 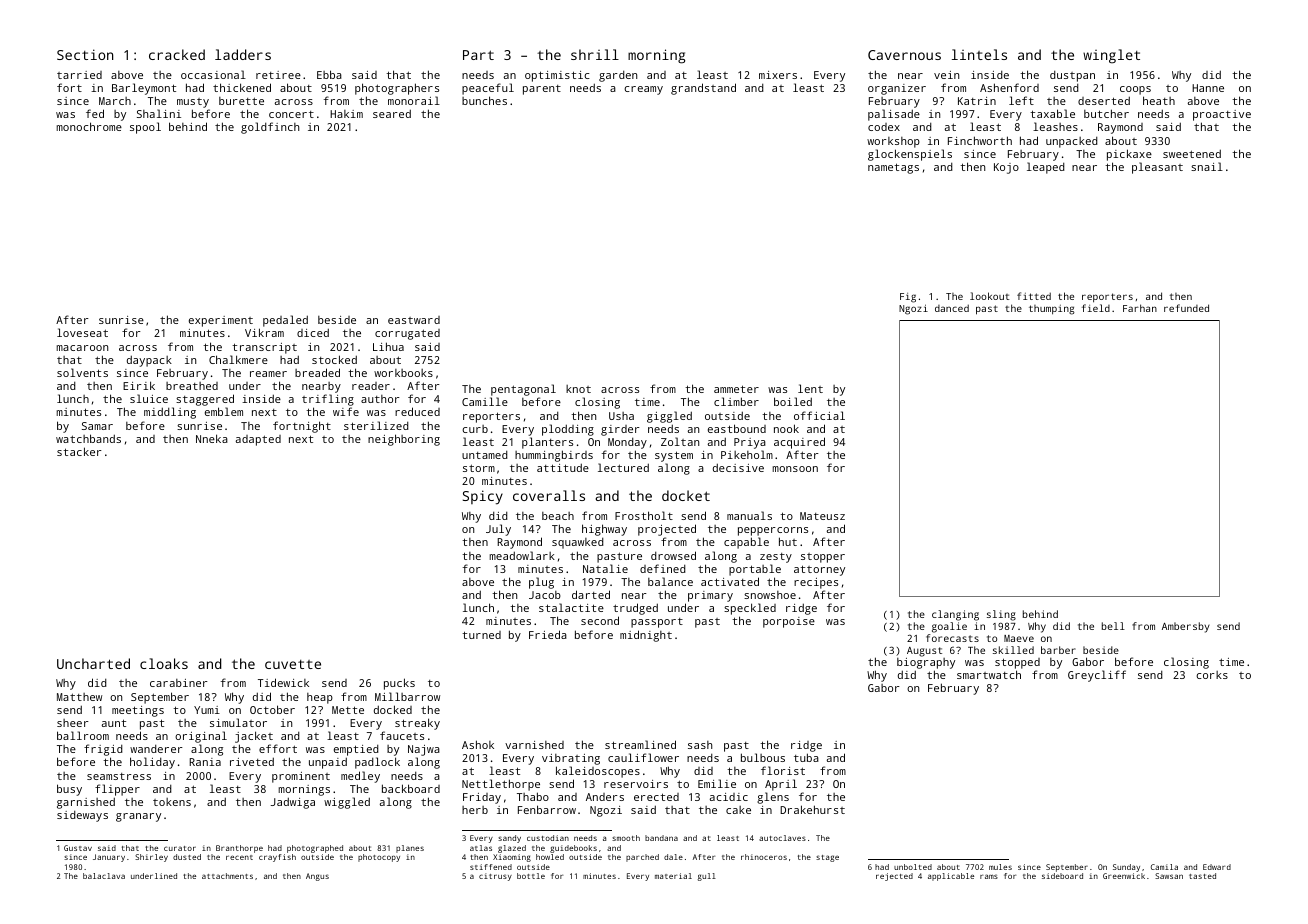 What do you see at coordinates (642, 858) in the image?
I see `parched` at bounding box center [642, 858].
